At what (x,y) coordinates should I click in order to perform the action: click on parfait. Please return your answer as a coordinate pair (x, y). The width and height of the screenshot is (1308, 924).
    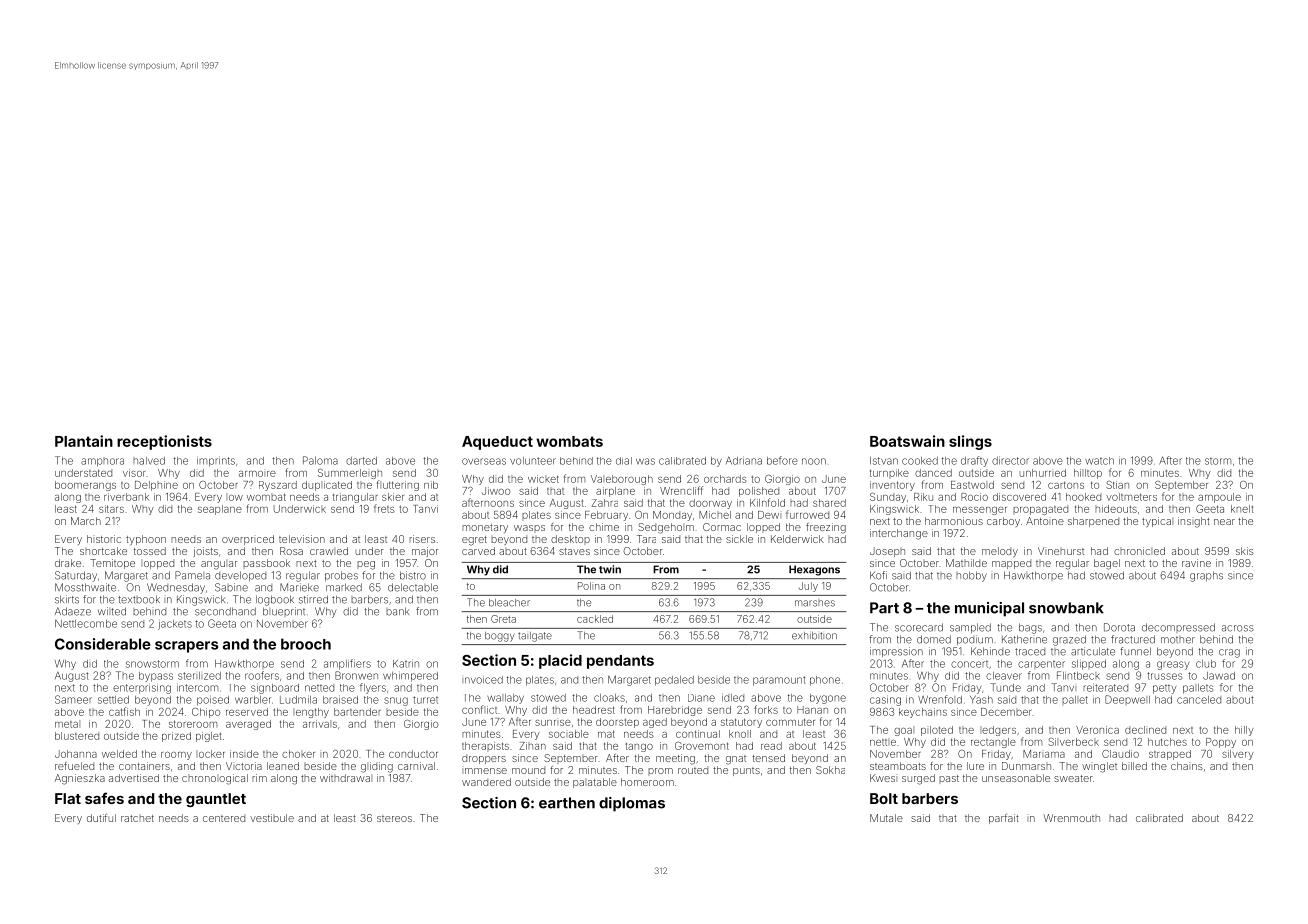
    Looking at the image, I should click on (1004, 819).
